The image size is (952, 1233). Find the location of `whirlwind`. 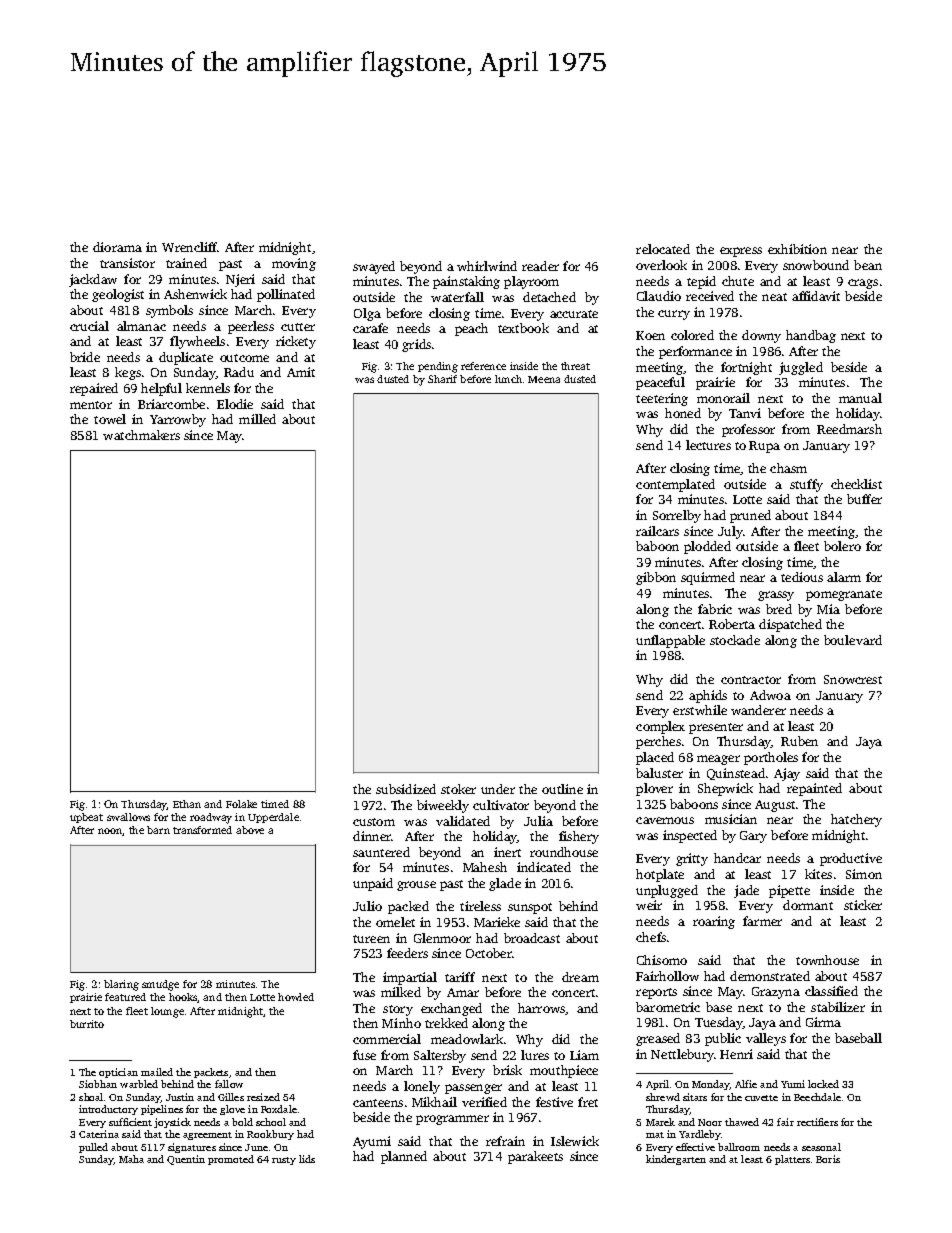

whirlwind is located at coordinates (487, 266).
